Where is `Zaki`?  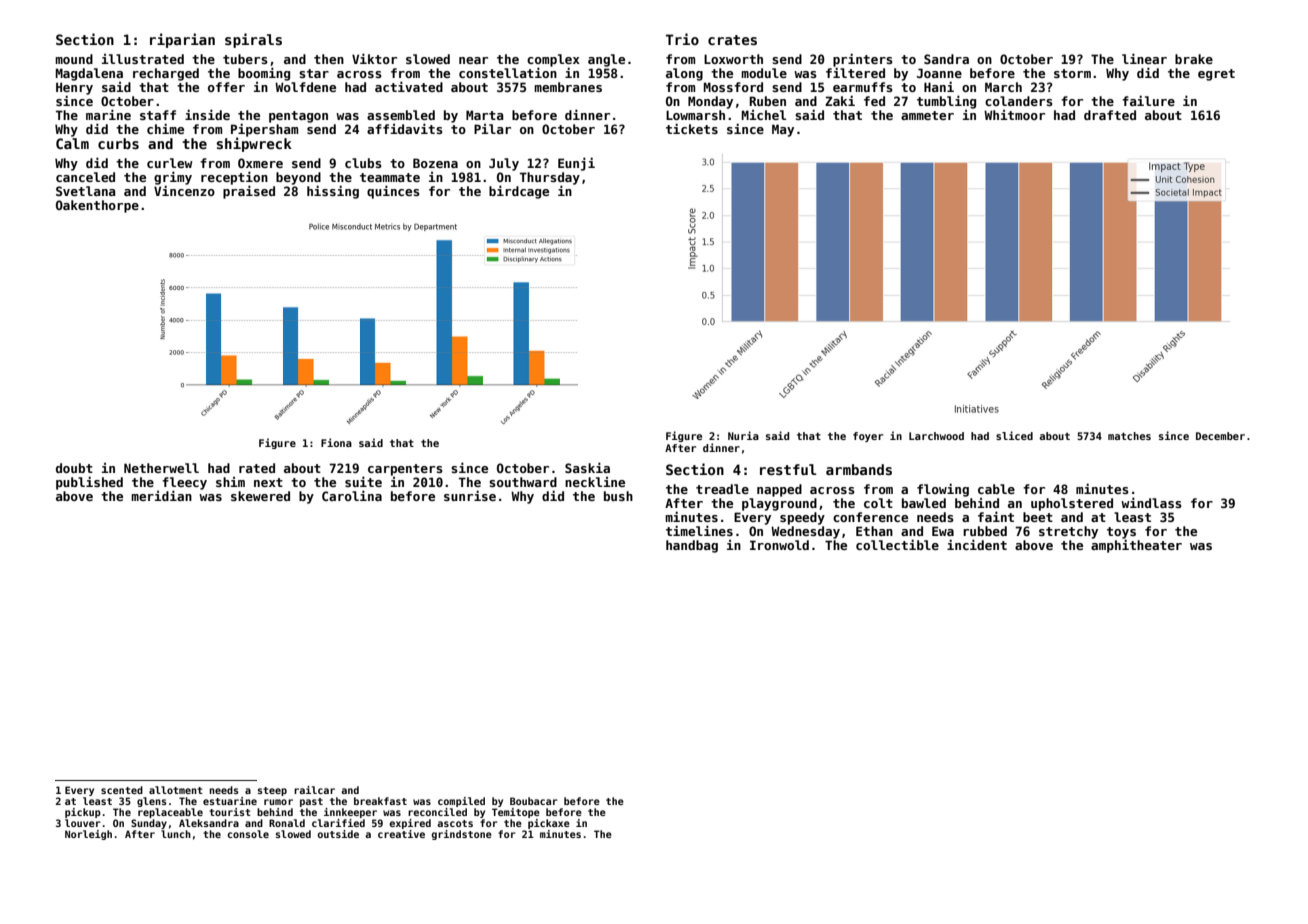
Zaki is located at coordinates (840, 100).
